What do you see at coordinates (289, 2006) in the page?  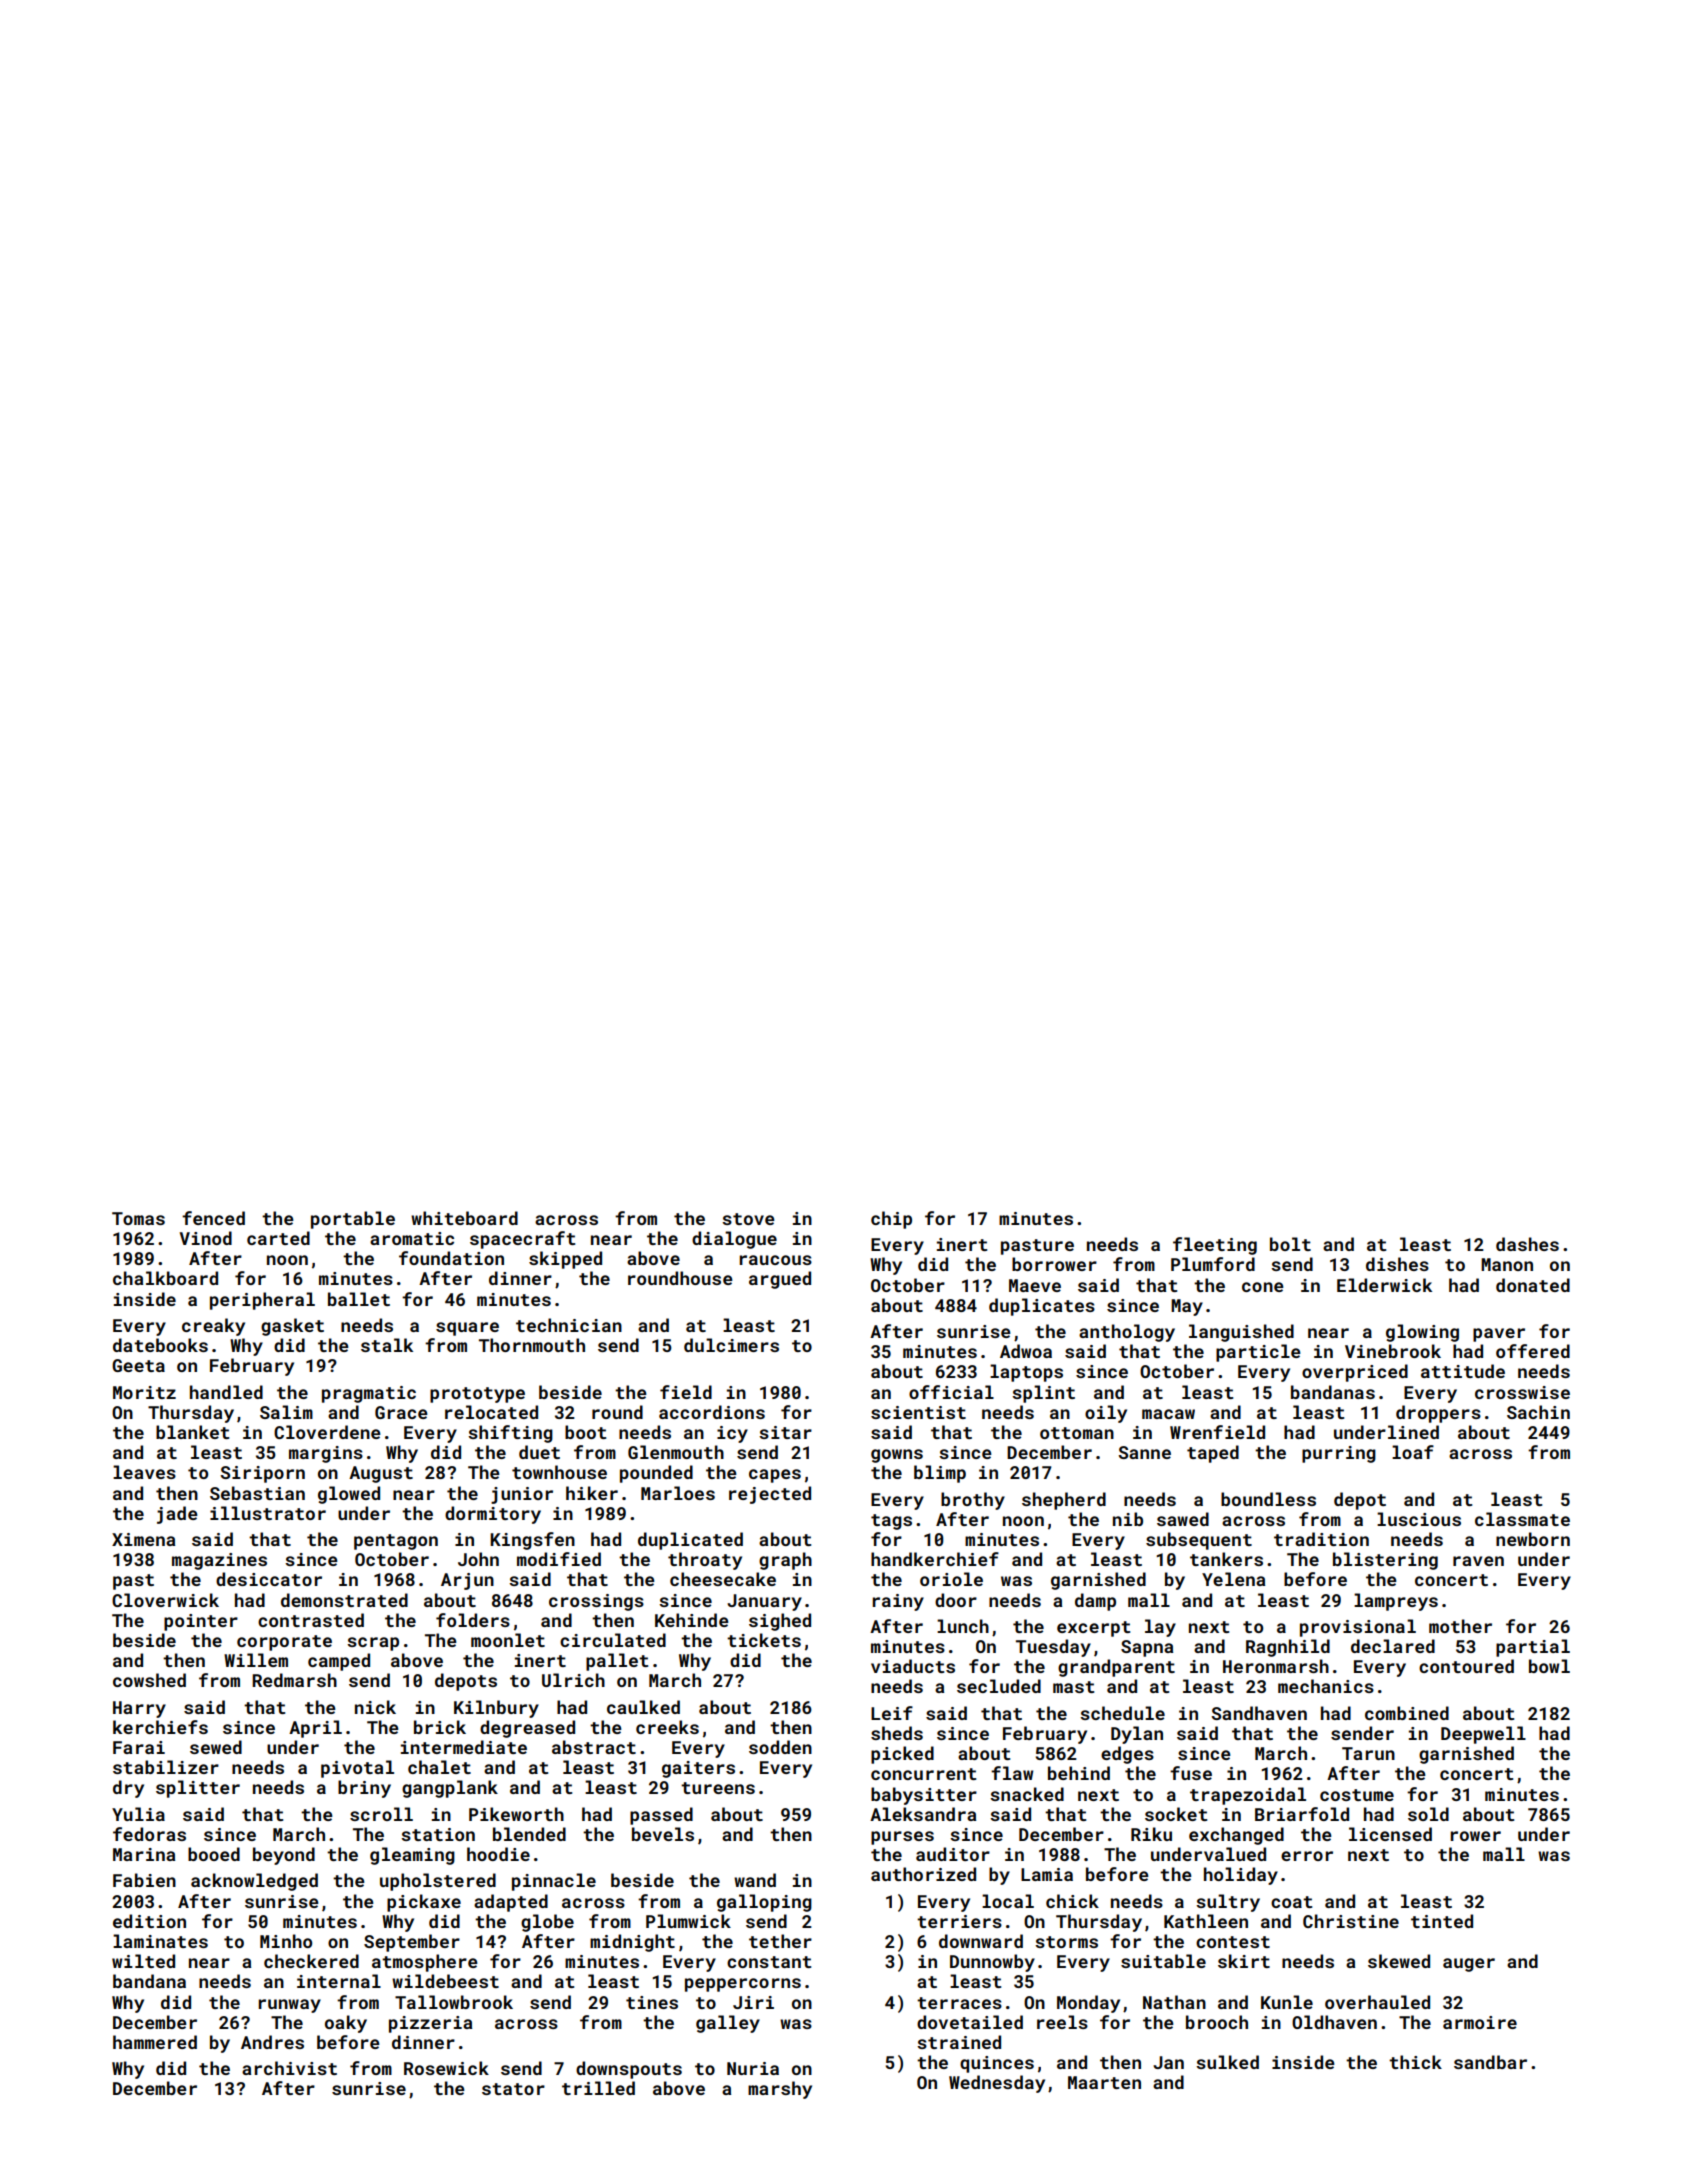 I see `runway` at bounding box center [289, 2006].
